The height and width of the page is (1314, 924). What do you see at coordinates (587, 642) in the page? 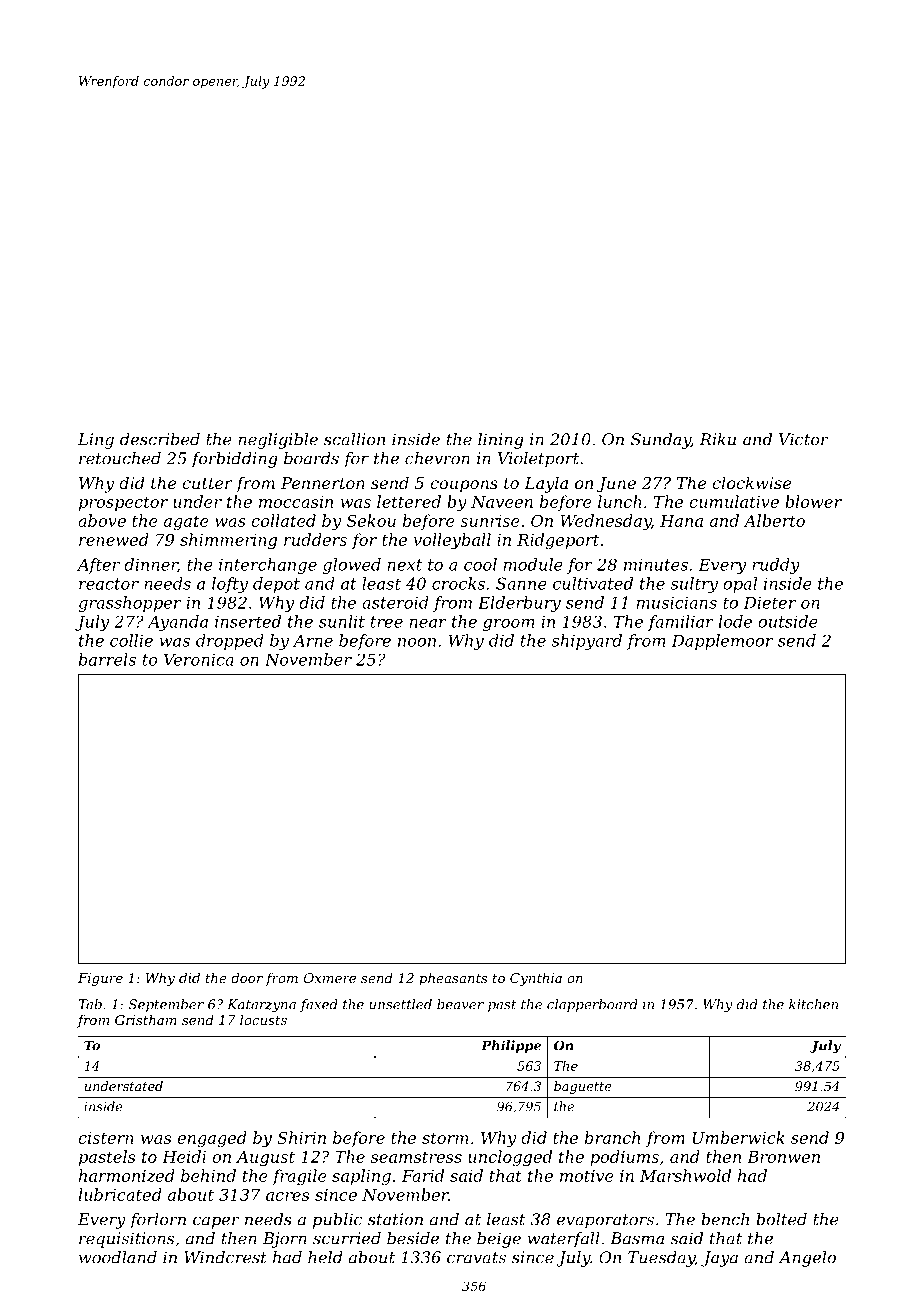
I see `shipyard` at bounding box center [587, 642].
